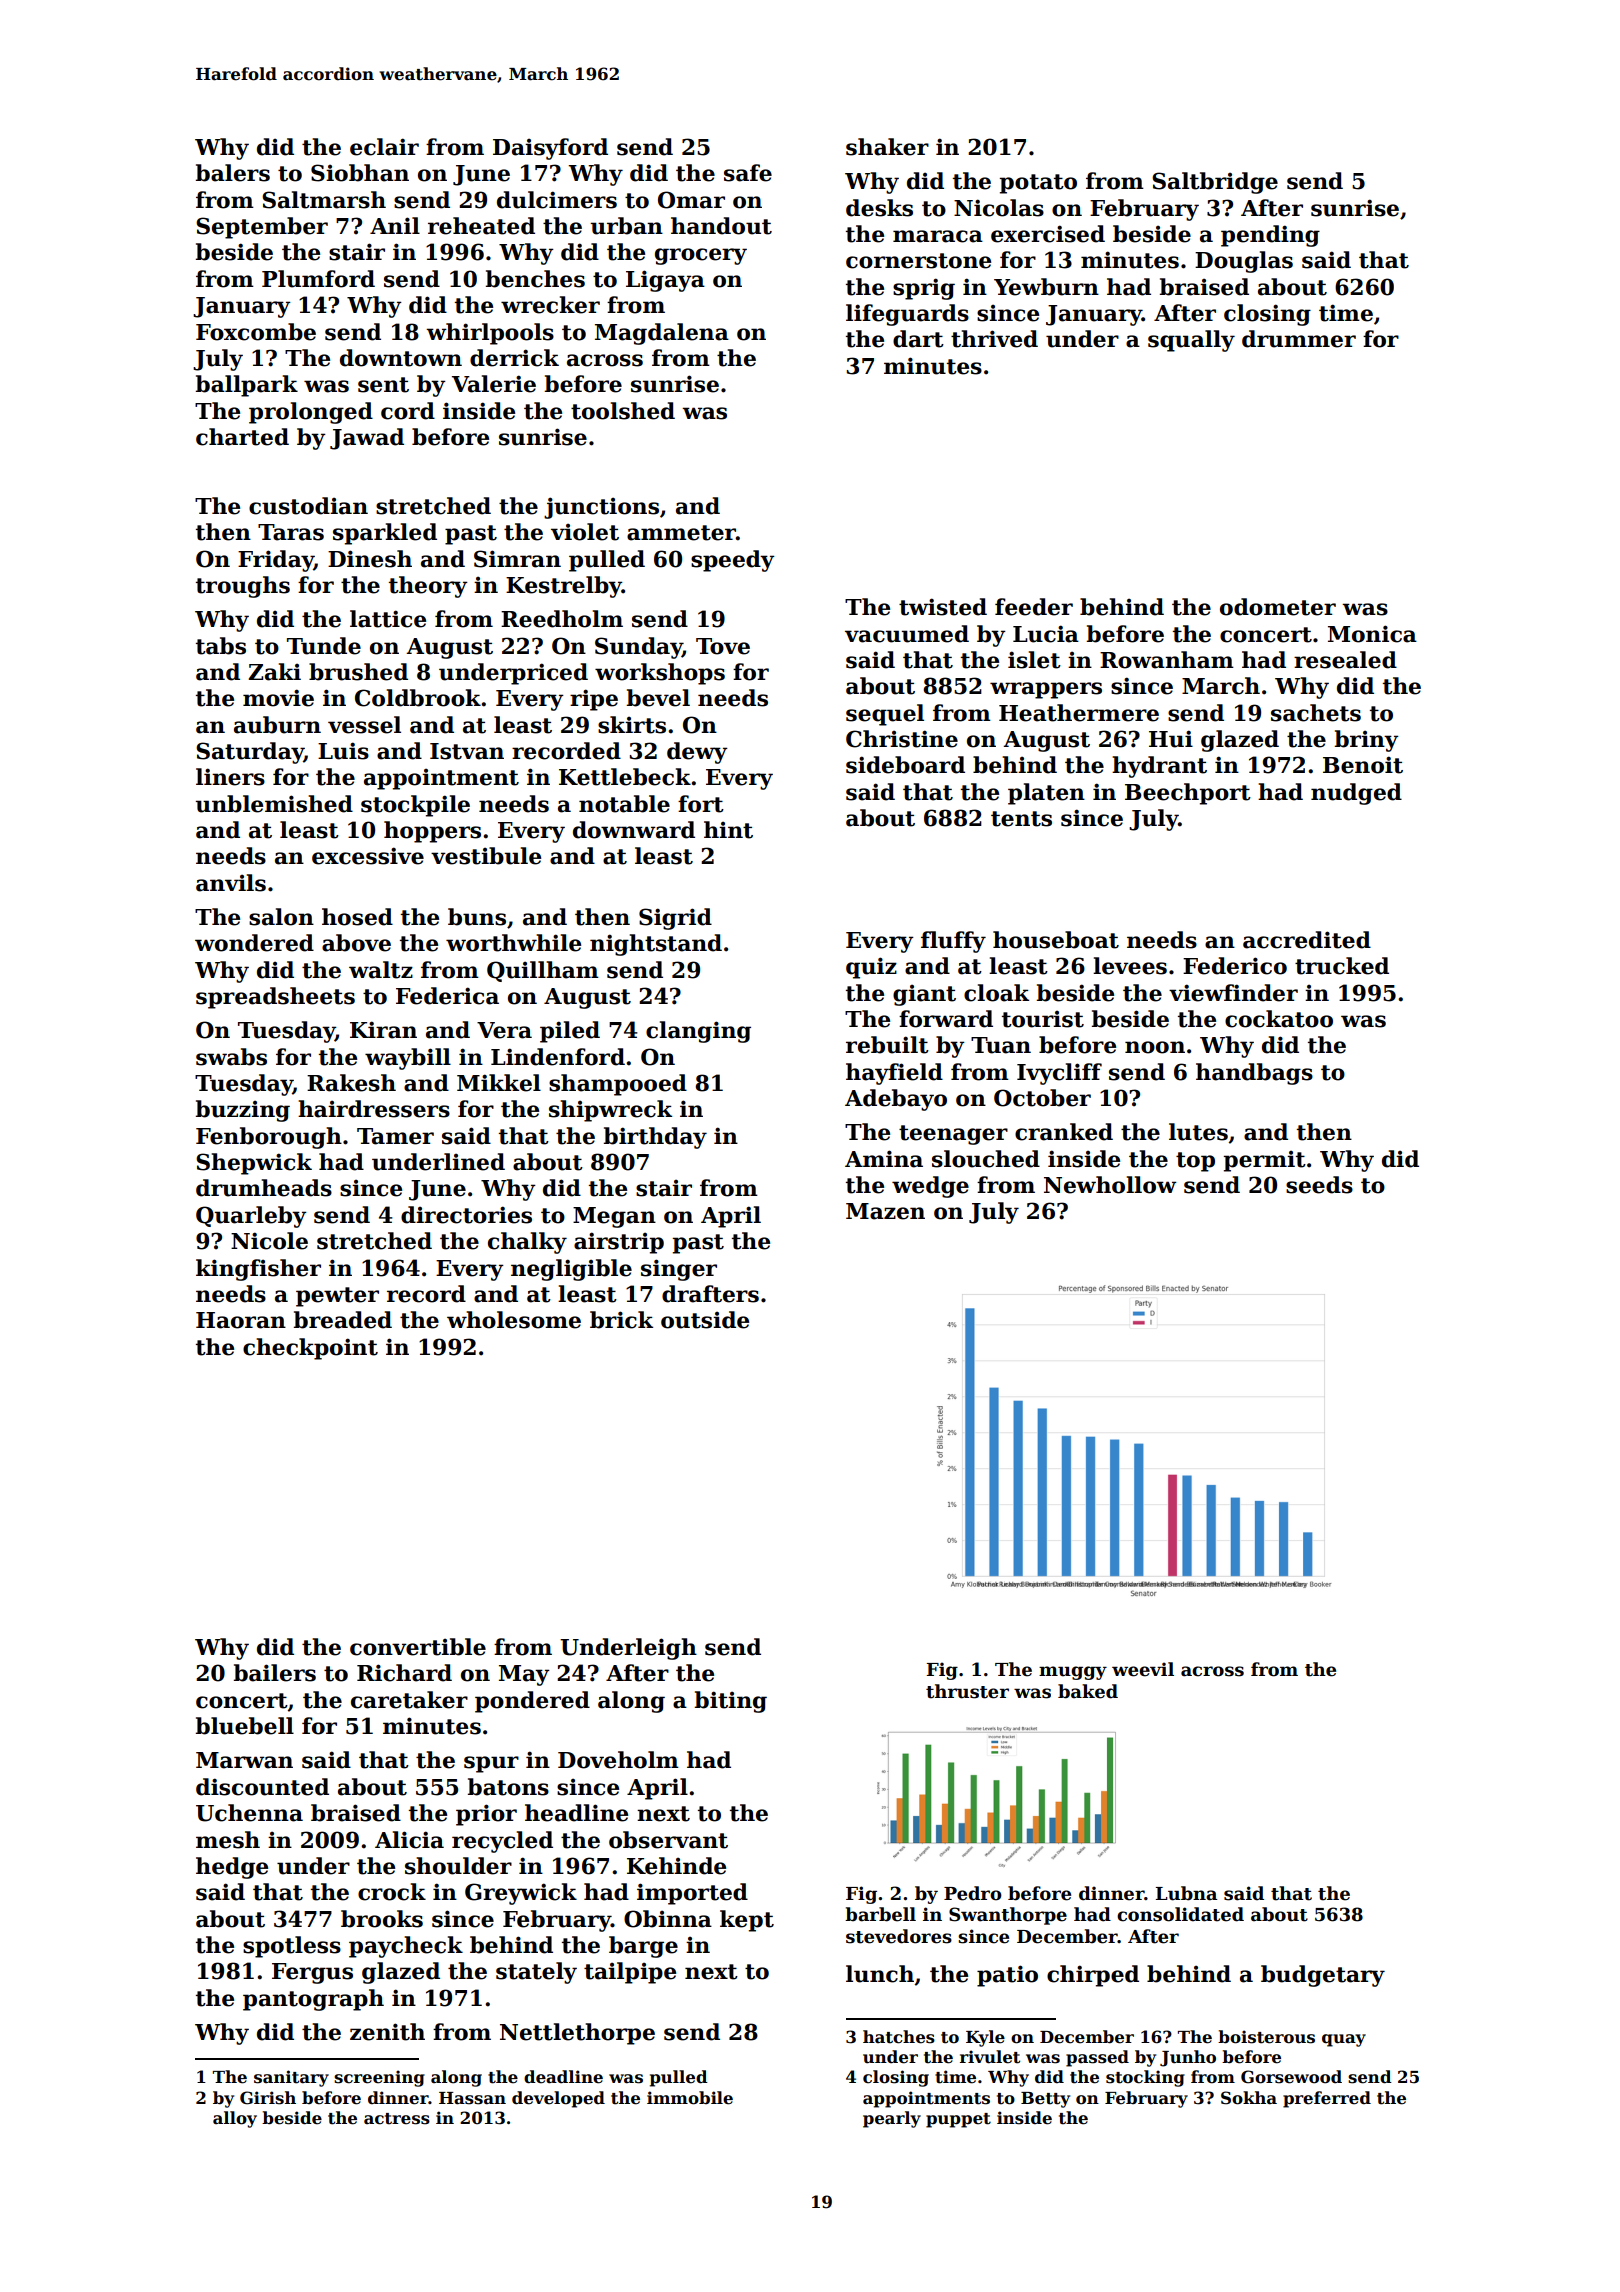  I want to click on reheated, so click(481, 226).
